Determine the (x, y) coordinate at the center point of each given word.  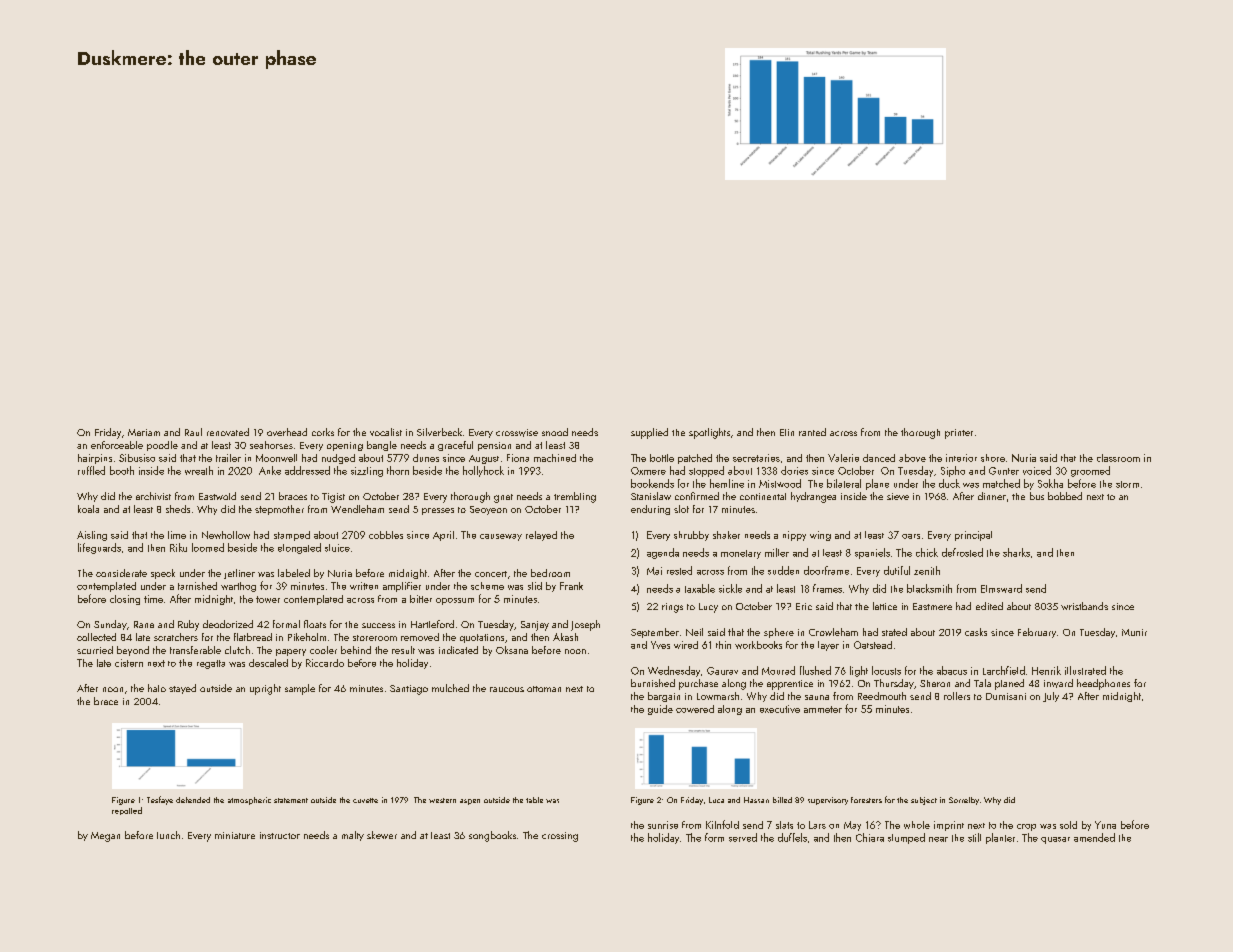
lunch (168, 835)
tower (268, 599)
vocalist (386, 432)
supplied (649, 433)
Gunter (1004, 471)
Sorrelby (964, 801)
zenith (927, 570)
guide (660, 710)
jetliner (239, 574)
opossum (455, 601)
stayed (182, 689)
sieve (898, 496)
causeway (501, 537)
